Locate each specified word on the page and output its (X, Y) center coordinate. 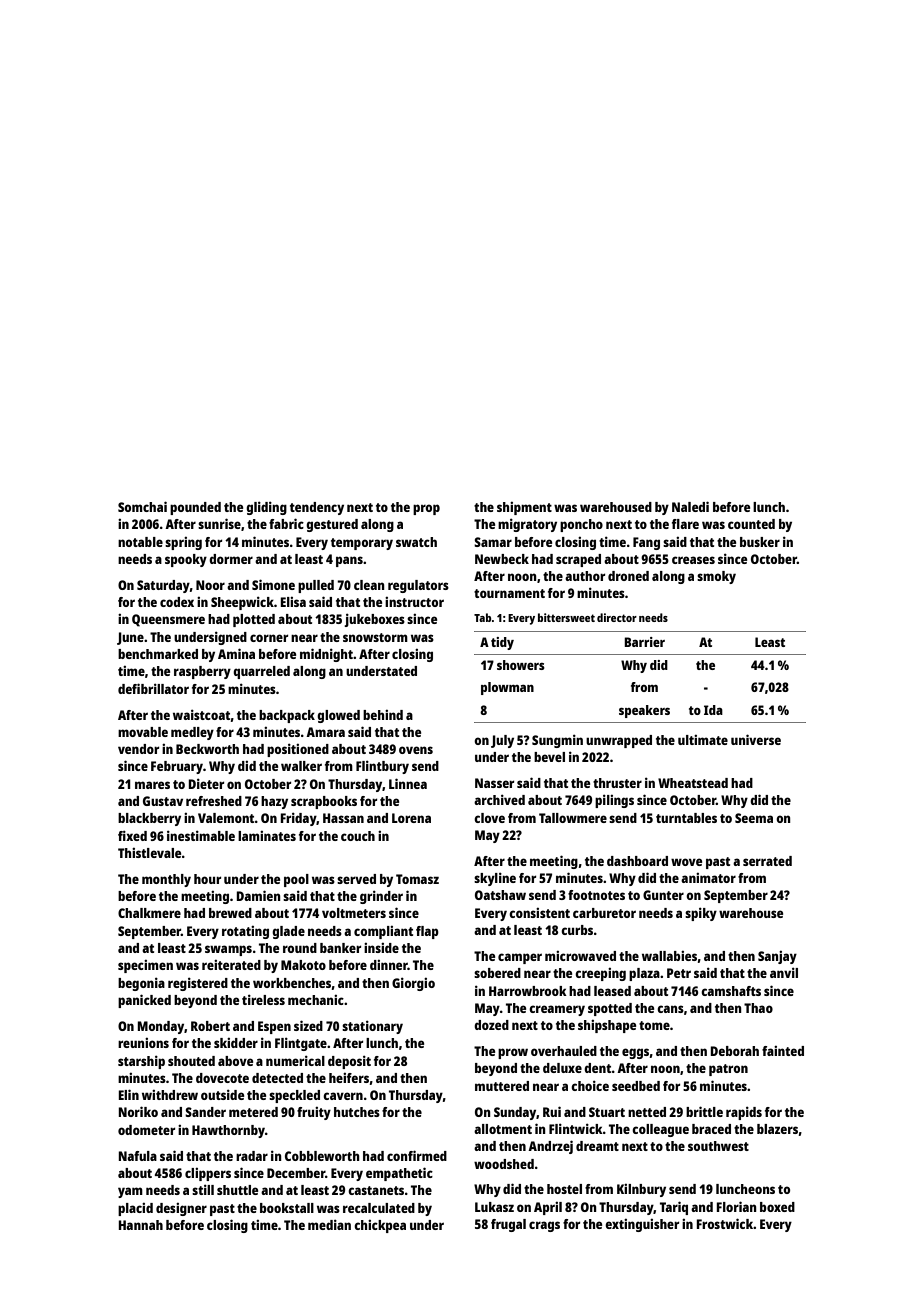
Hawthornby (228, 1131)
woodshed (504, 1164)
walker (301, 766)
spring (183, 543)
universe (756, 739)
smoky (716, 577)
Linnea (408, 783)
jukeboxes (374, 620)
